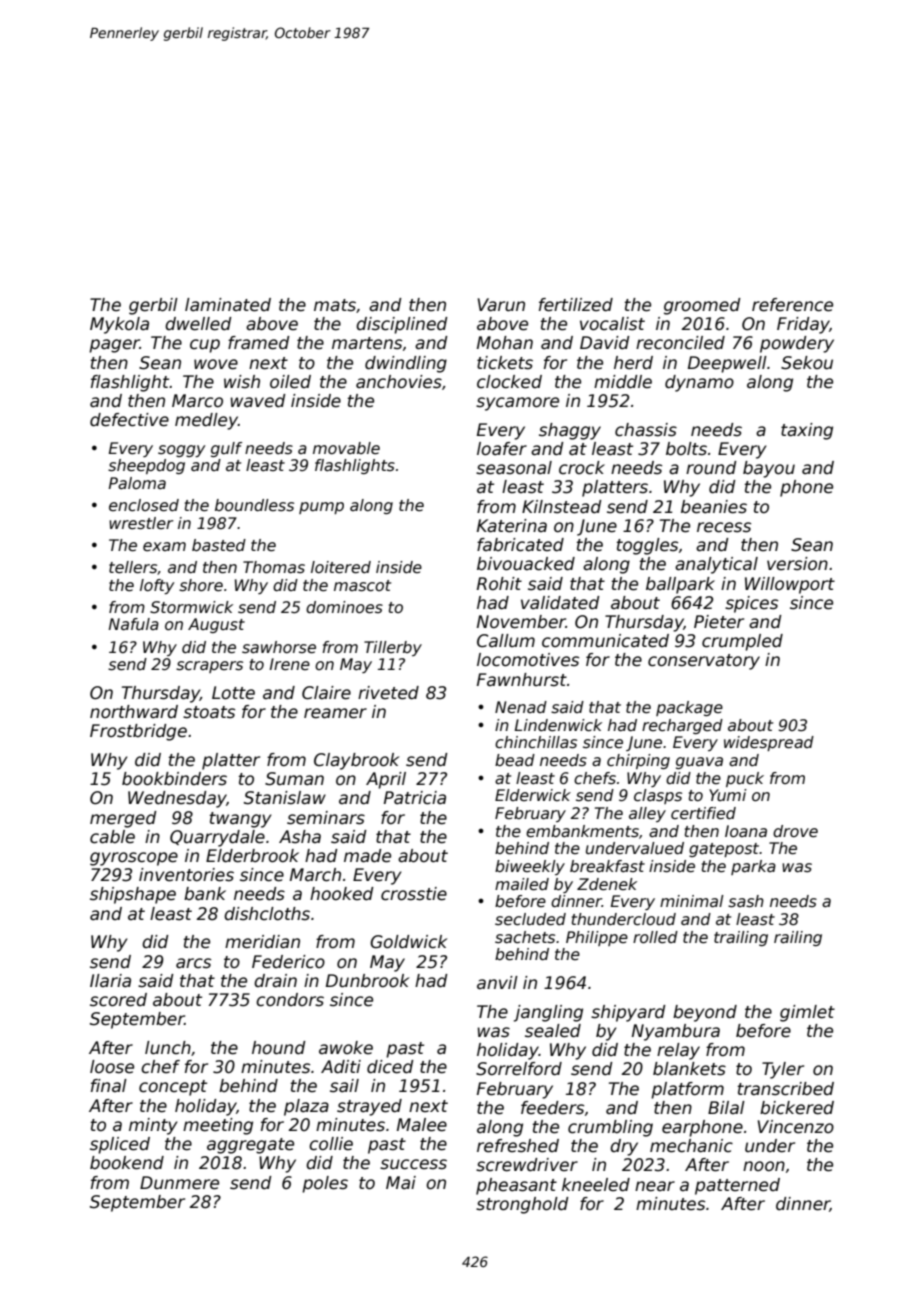  I want to click on Dunmere, so click(179, 1183).
